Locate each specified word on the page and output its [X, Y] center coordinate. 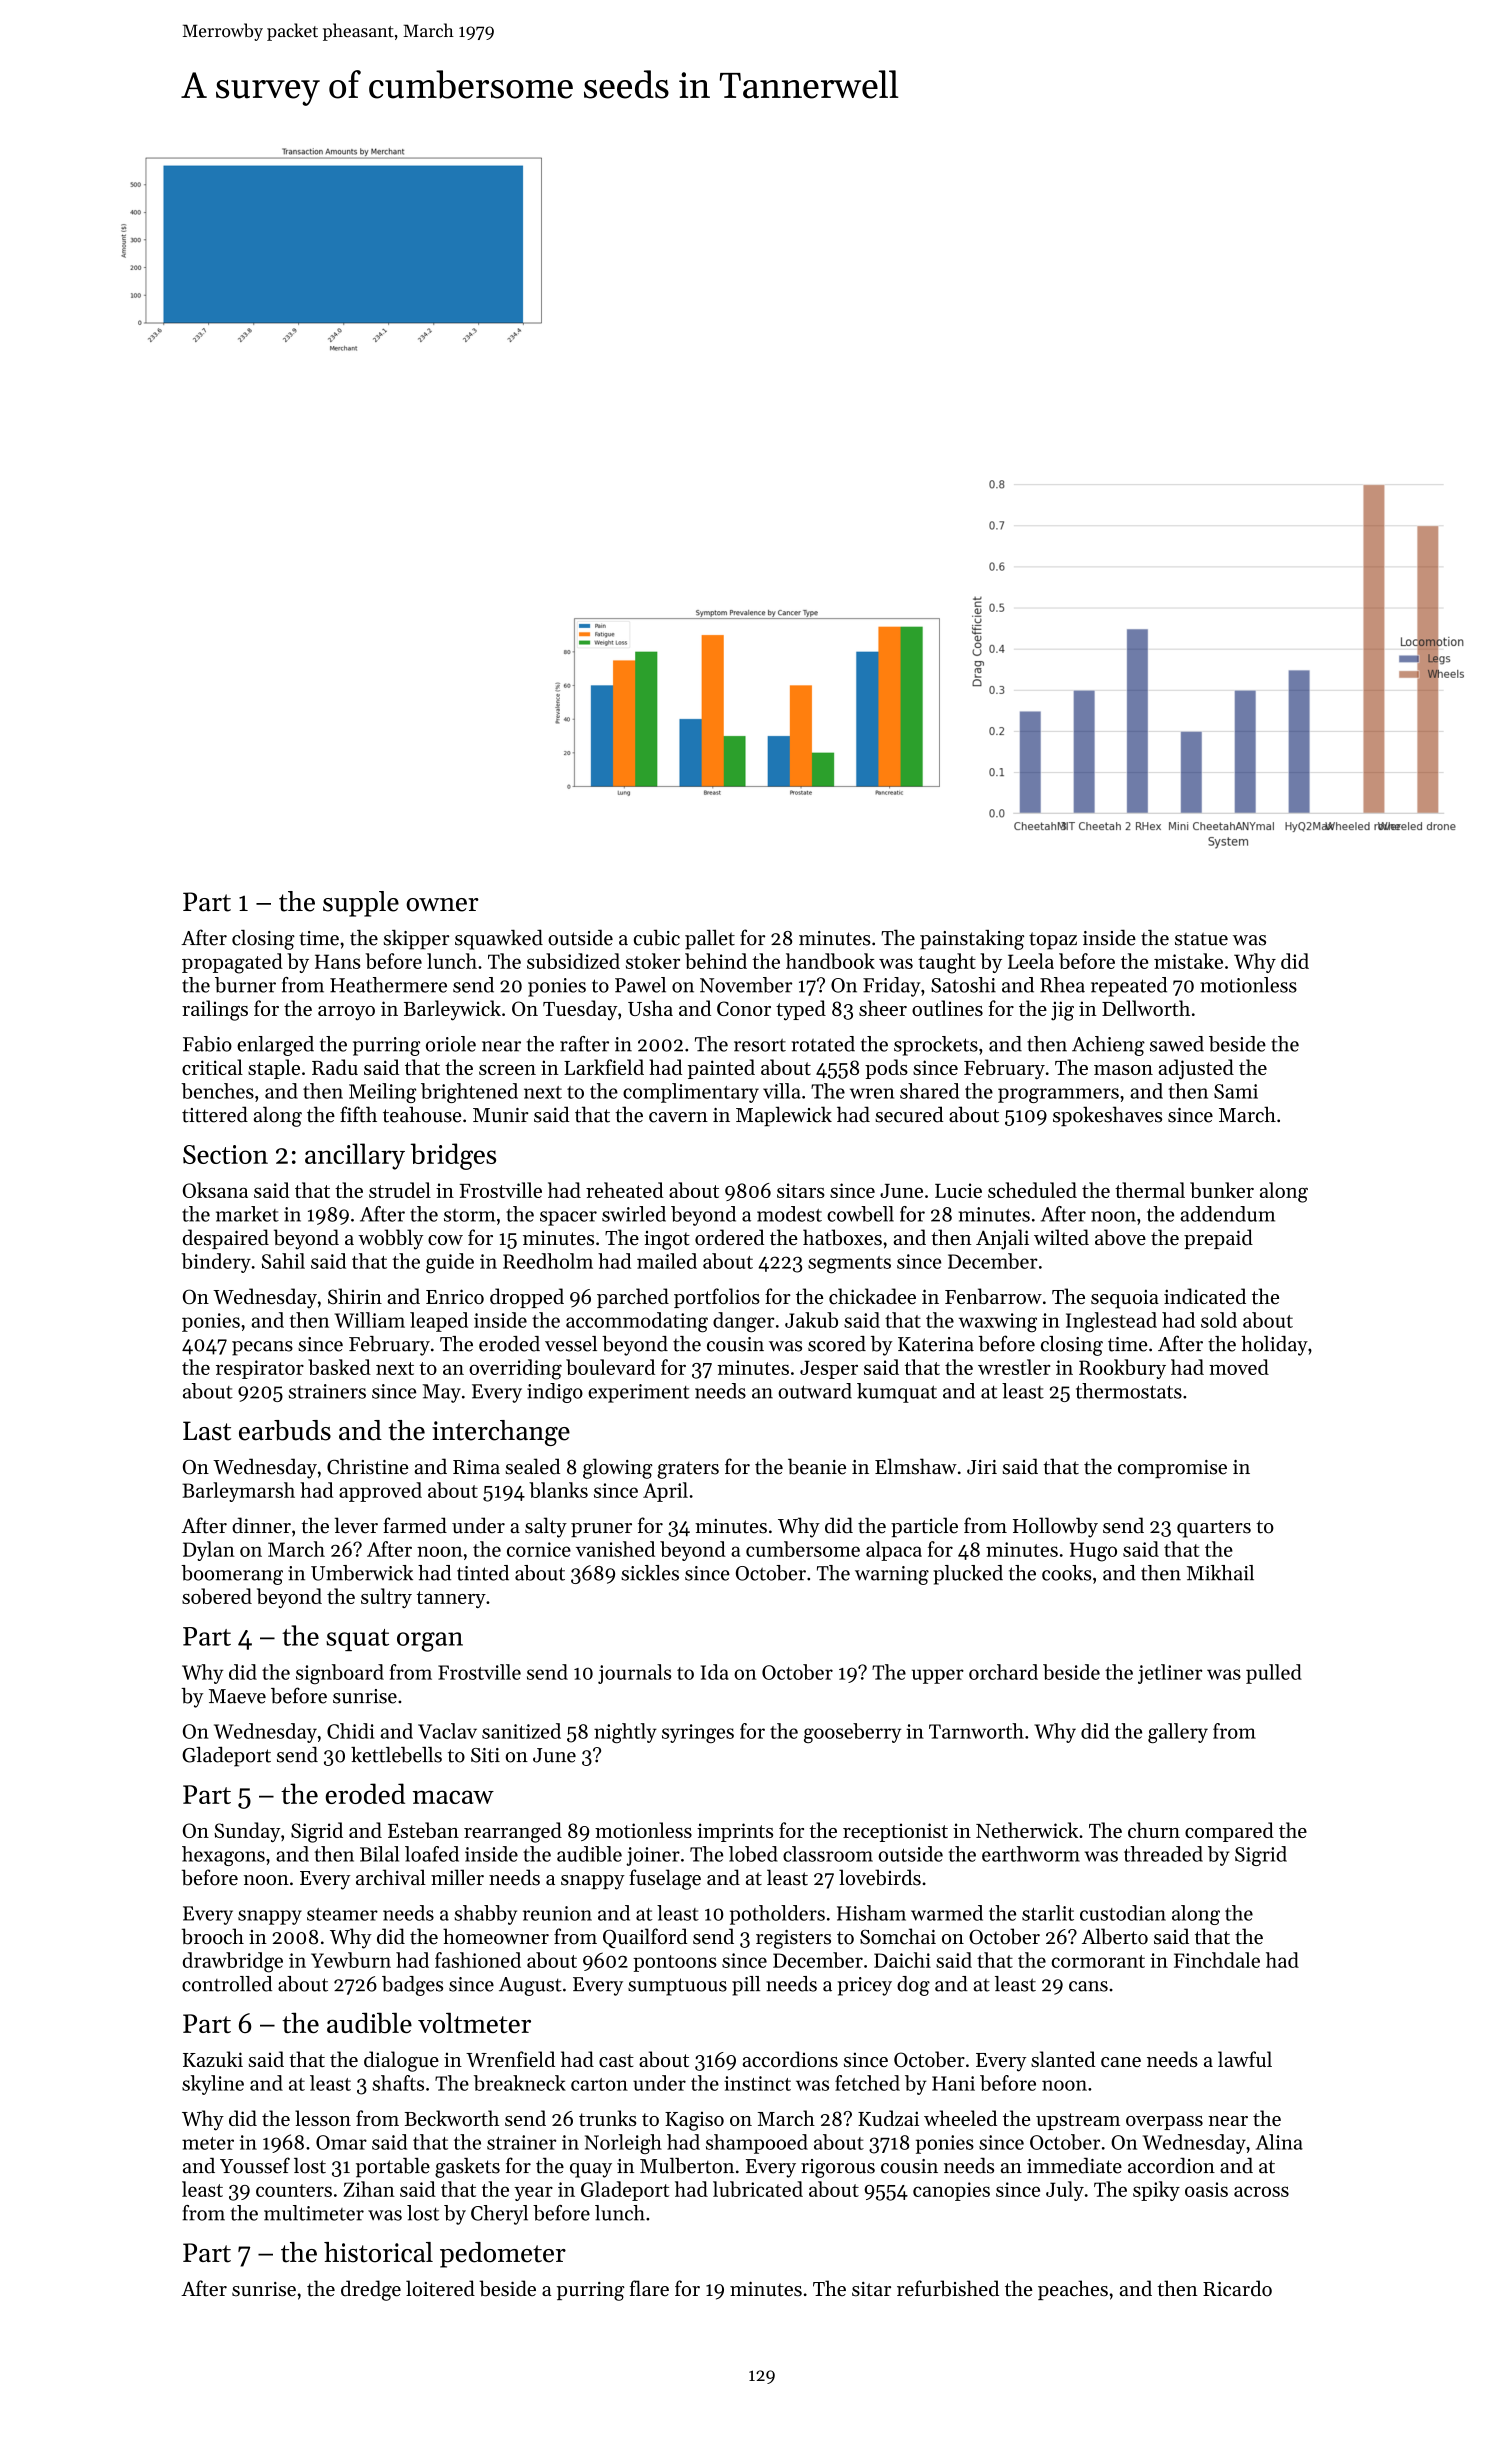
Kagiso [694, 2121]
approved [380, 1492]
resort [760, 1045]
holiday [1274, 1346]
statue [1201, 939]
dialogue [401, 2061]
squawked [499, 940]
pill [746, 1986]
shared [929, 1091]
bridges [453, 1156]
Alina [1279, 2142]
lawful [1245, 2059]
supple [361, 904]
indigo [555, 1393]
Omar [341, 2142]
